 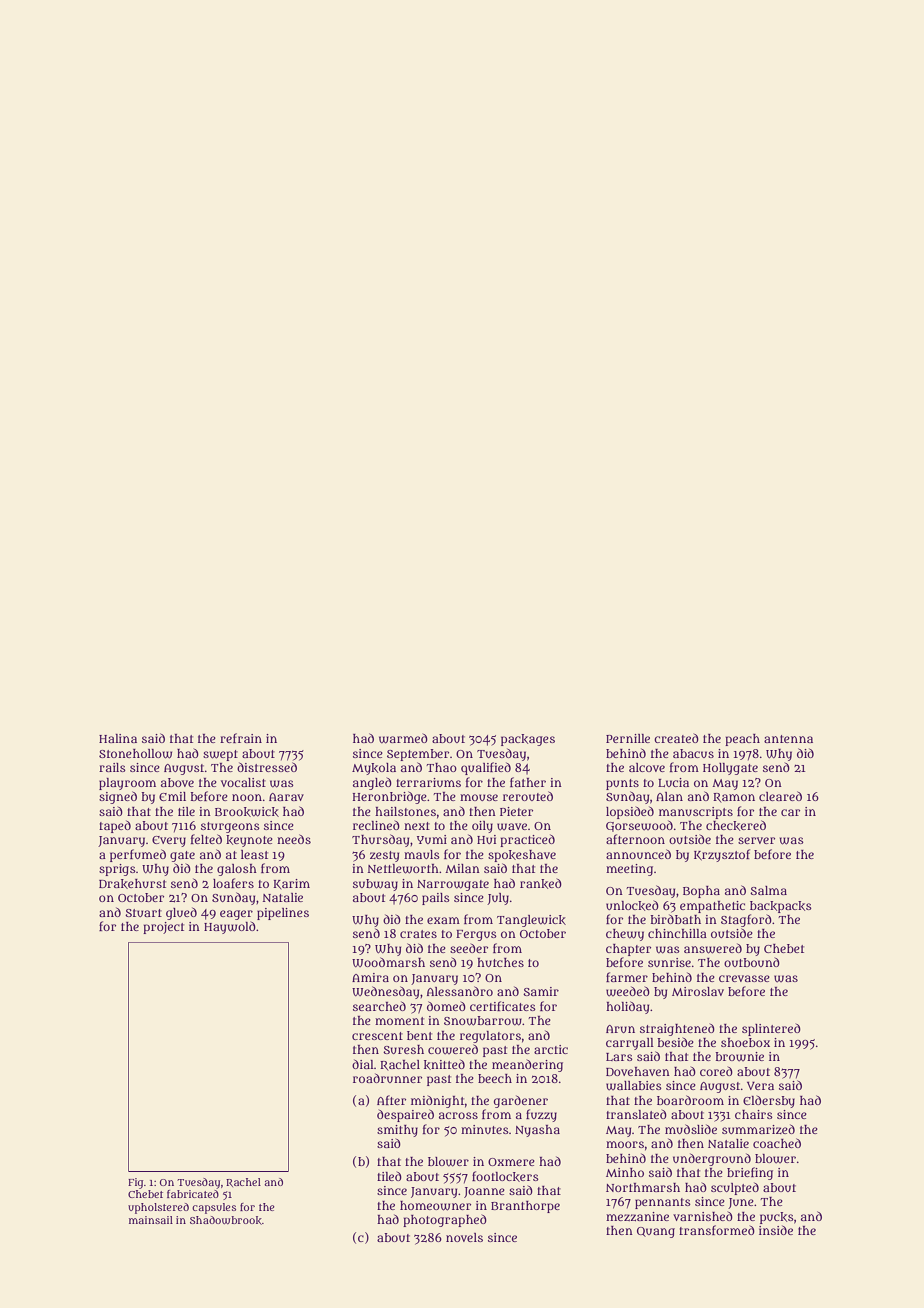 I want to click on Haywold, so click(x=230, y=927).
